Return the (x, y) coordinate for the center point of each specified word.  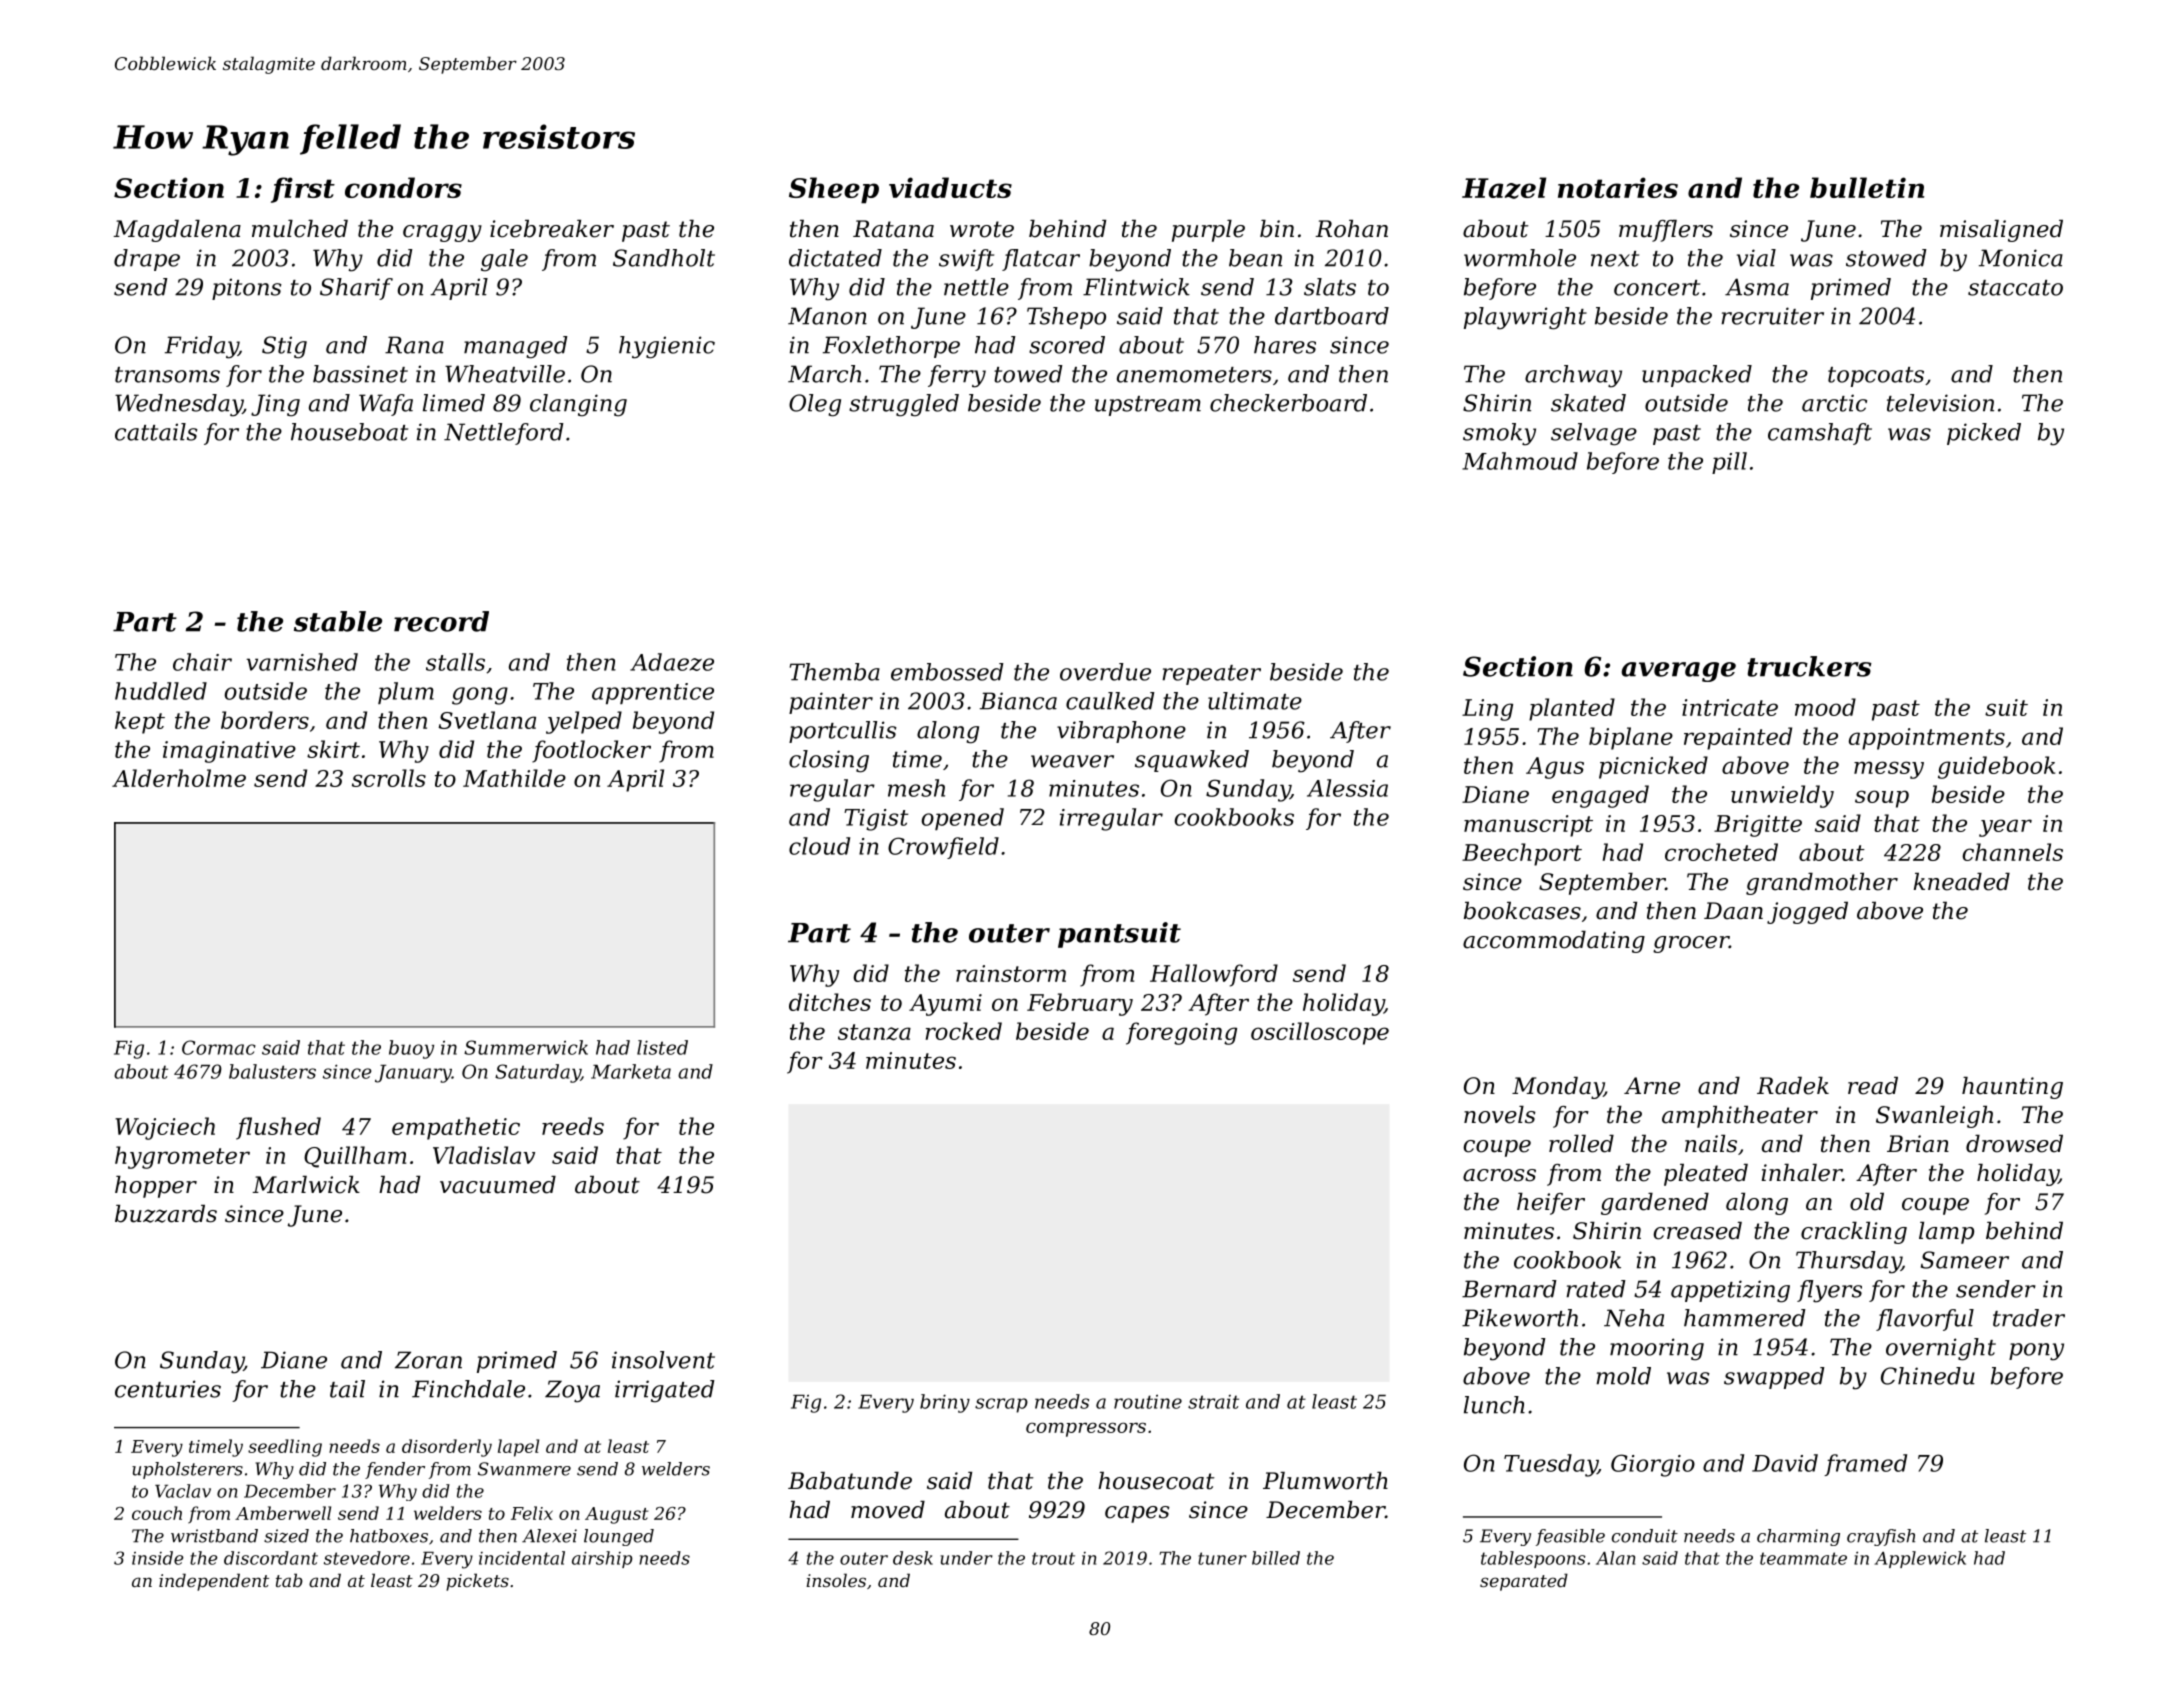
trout (1053, 1558)
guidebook (1996, 767)
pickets (477, 1582)
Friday (201, 347)
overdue (1105, 672)
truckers (1809, 666)
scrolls (389, 778)
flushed (278, 1128)
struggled (904, 405)
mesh (916, 788)
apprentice (653, 693)
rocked (963, 1031)
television (1940, 403)
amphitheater (1740, 1117)
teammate (1803, 1558)
